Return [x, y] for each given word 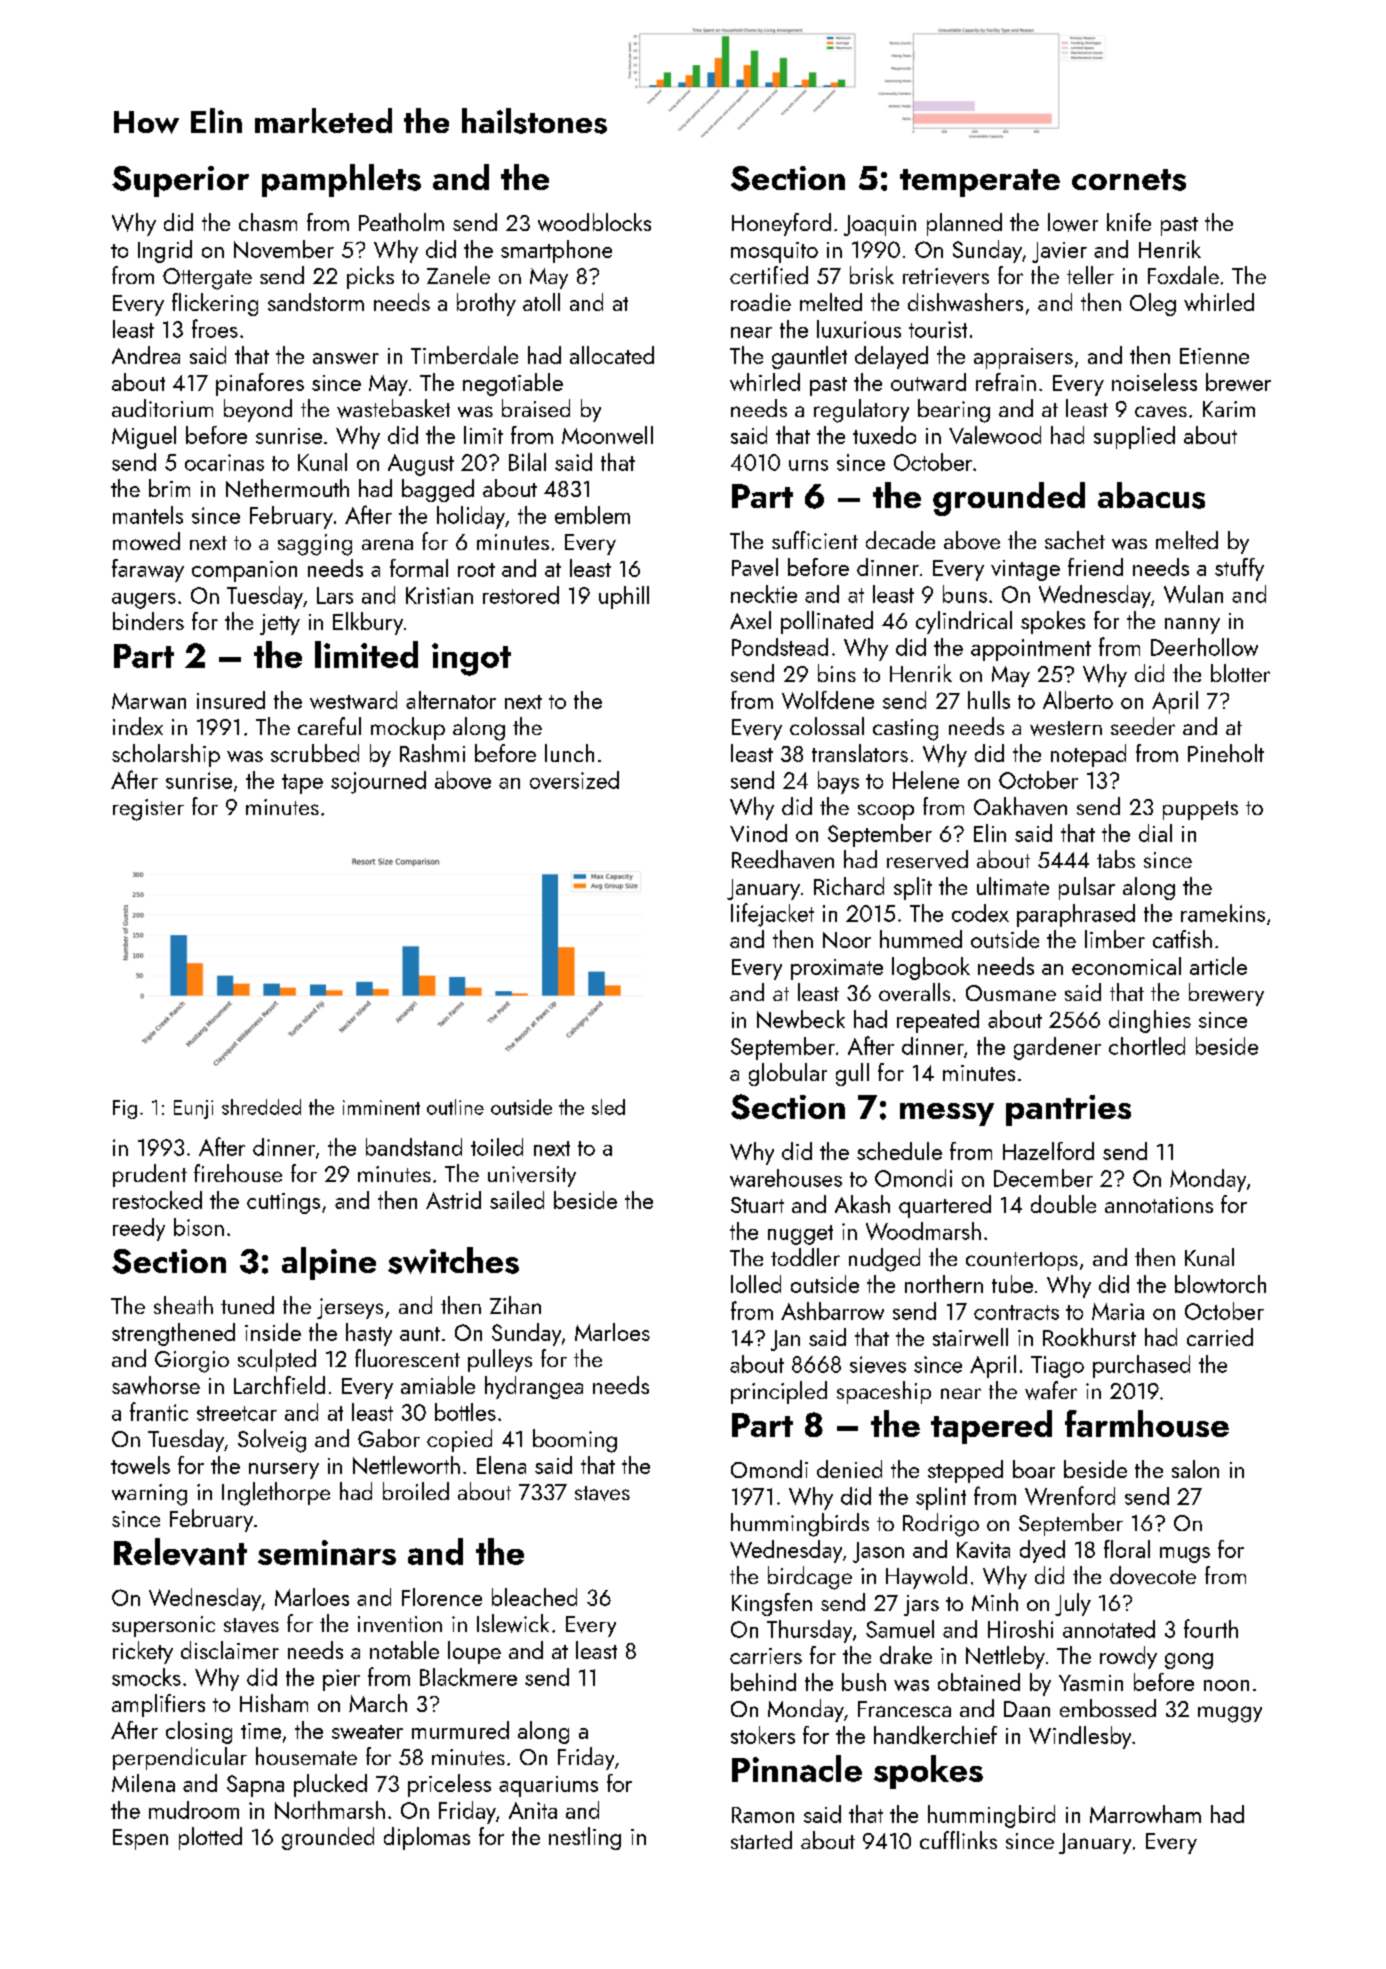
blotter [1240, 673]
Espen [140, 1839]
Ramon [763, 1815]
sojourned [378, 782]
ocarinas [224, 462]
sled [608, 1107]
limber [1115, 939]
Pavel [755, 567]
